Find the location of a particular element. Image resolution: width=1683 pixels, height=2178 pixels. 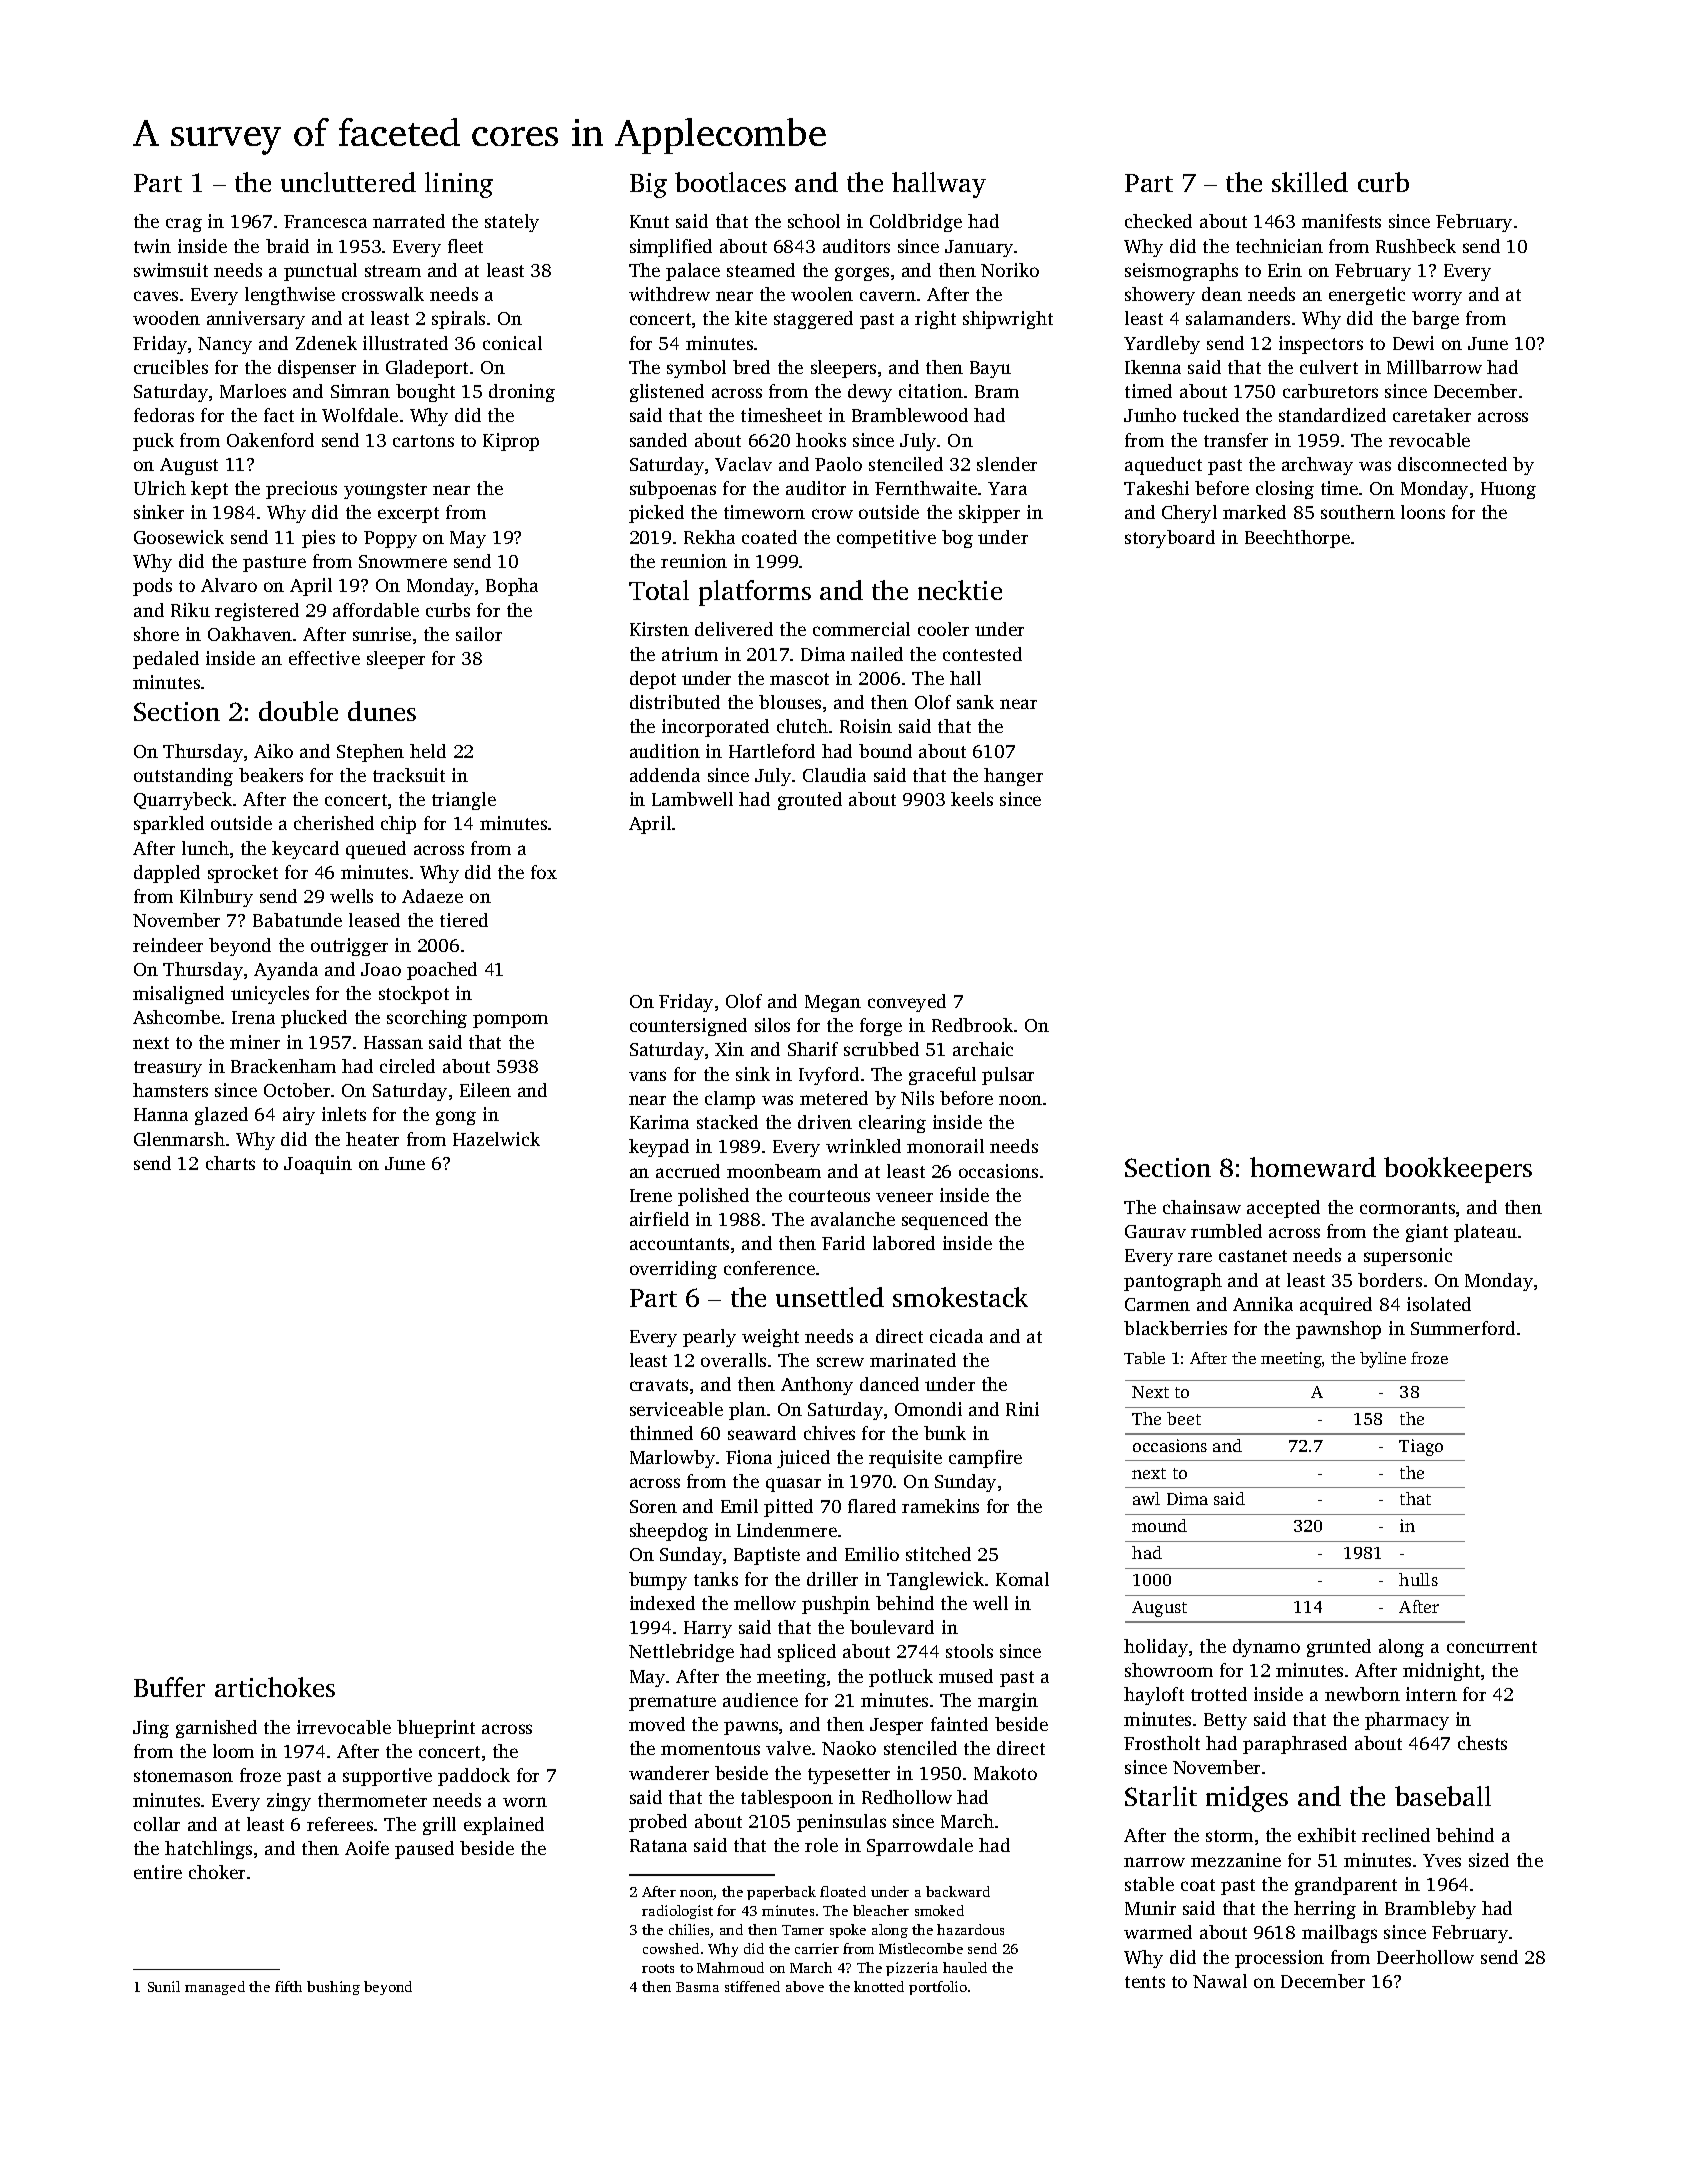

graceful is located at coordinates (942, 1076).
